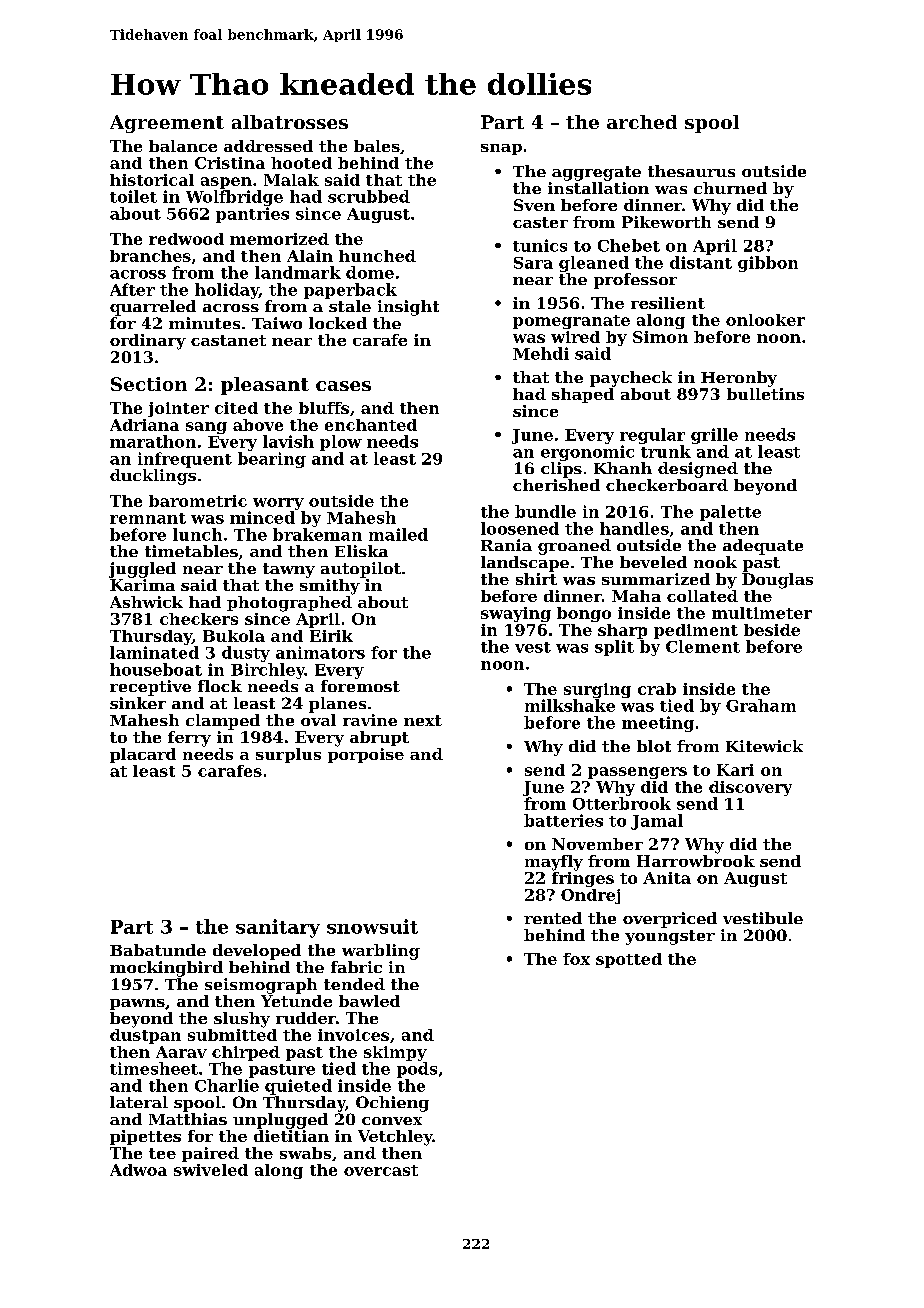 The width and height of the page is (924, 1308). What do you see at coordinates (702, 596) in the page?
I see `collated` at bounding box center [702, 596].
